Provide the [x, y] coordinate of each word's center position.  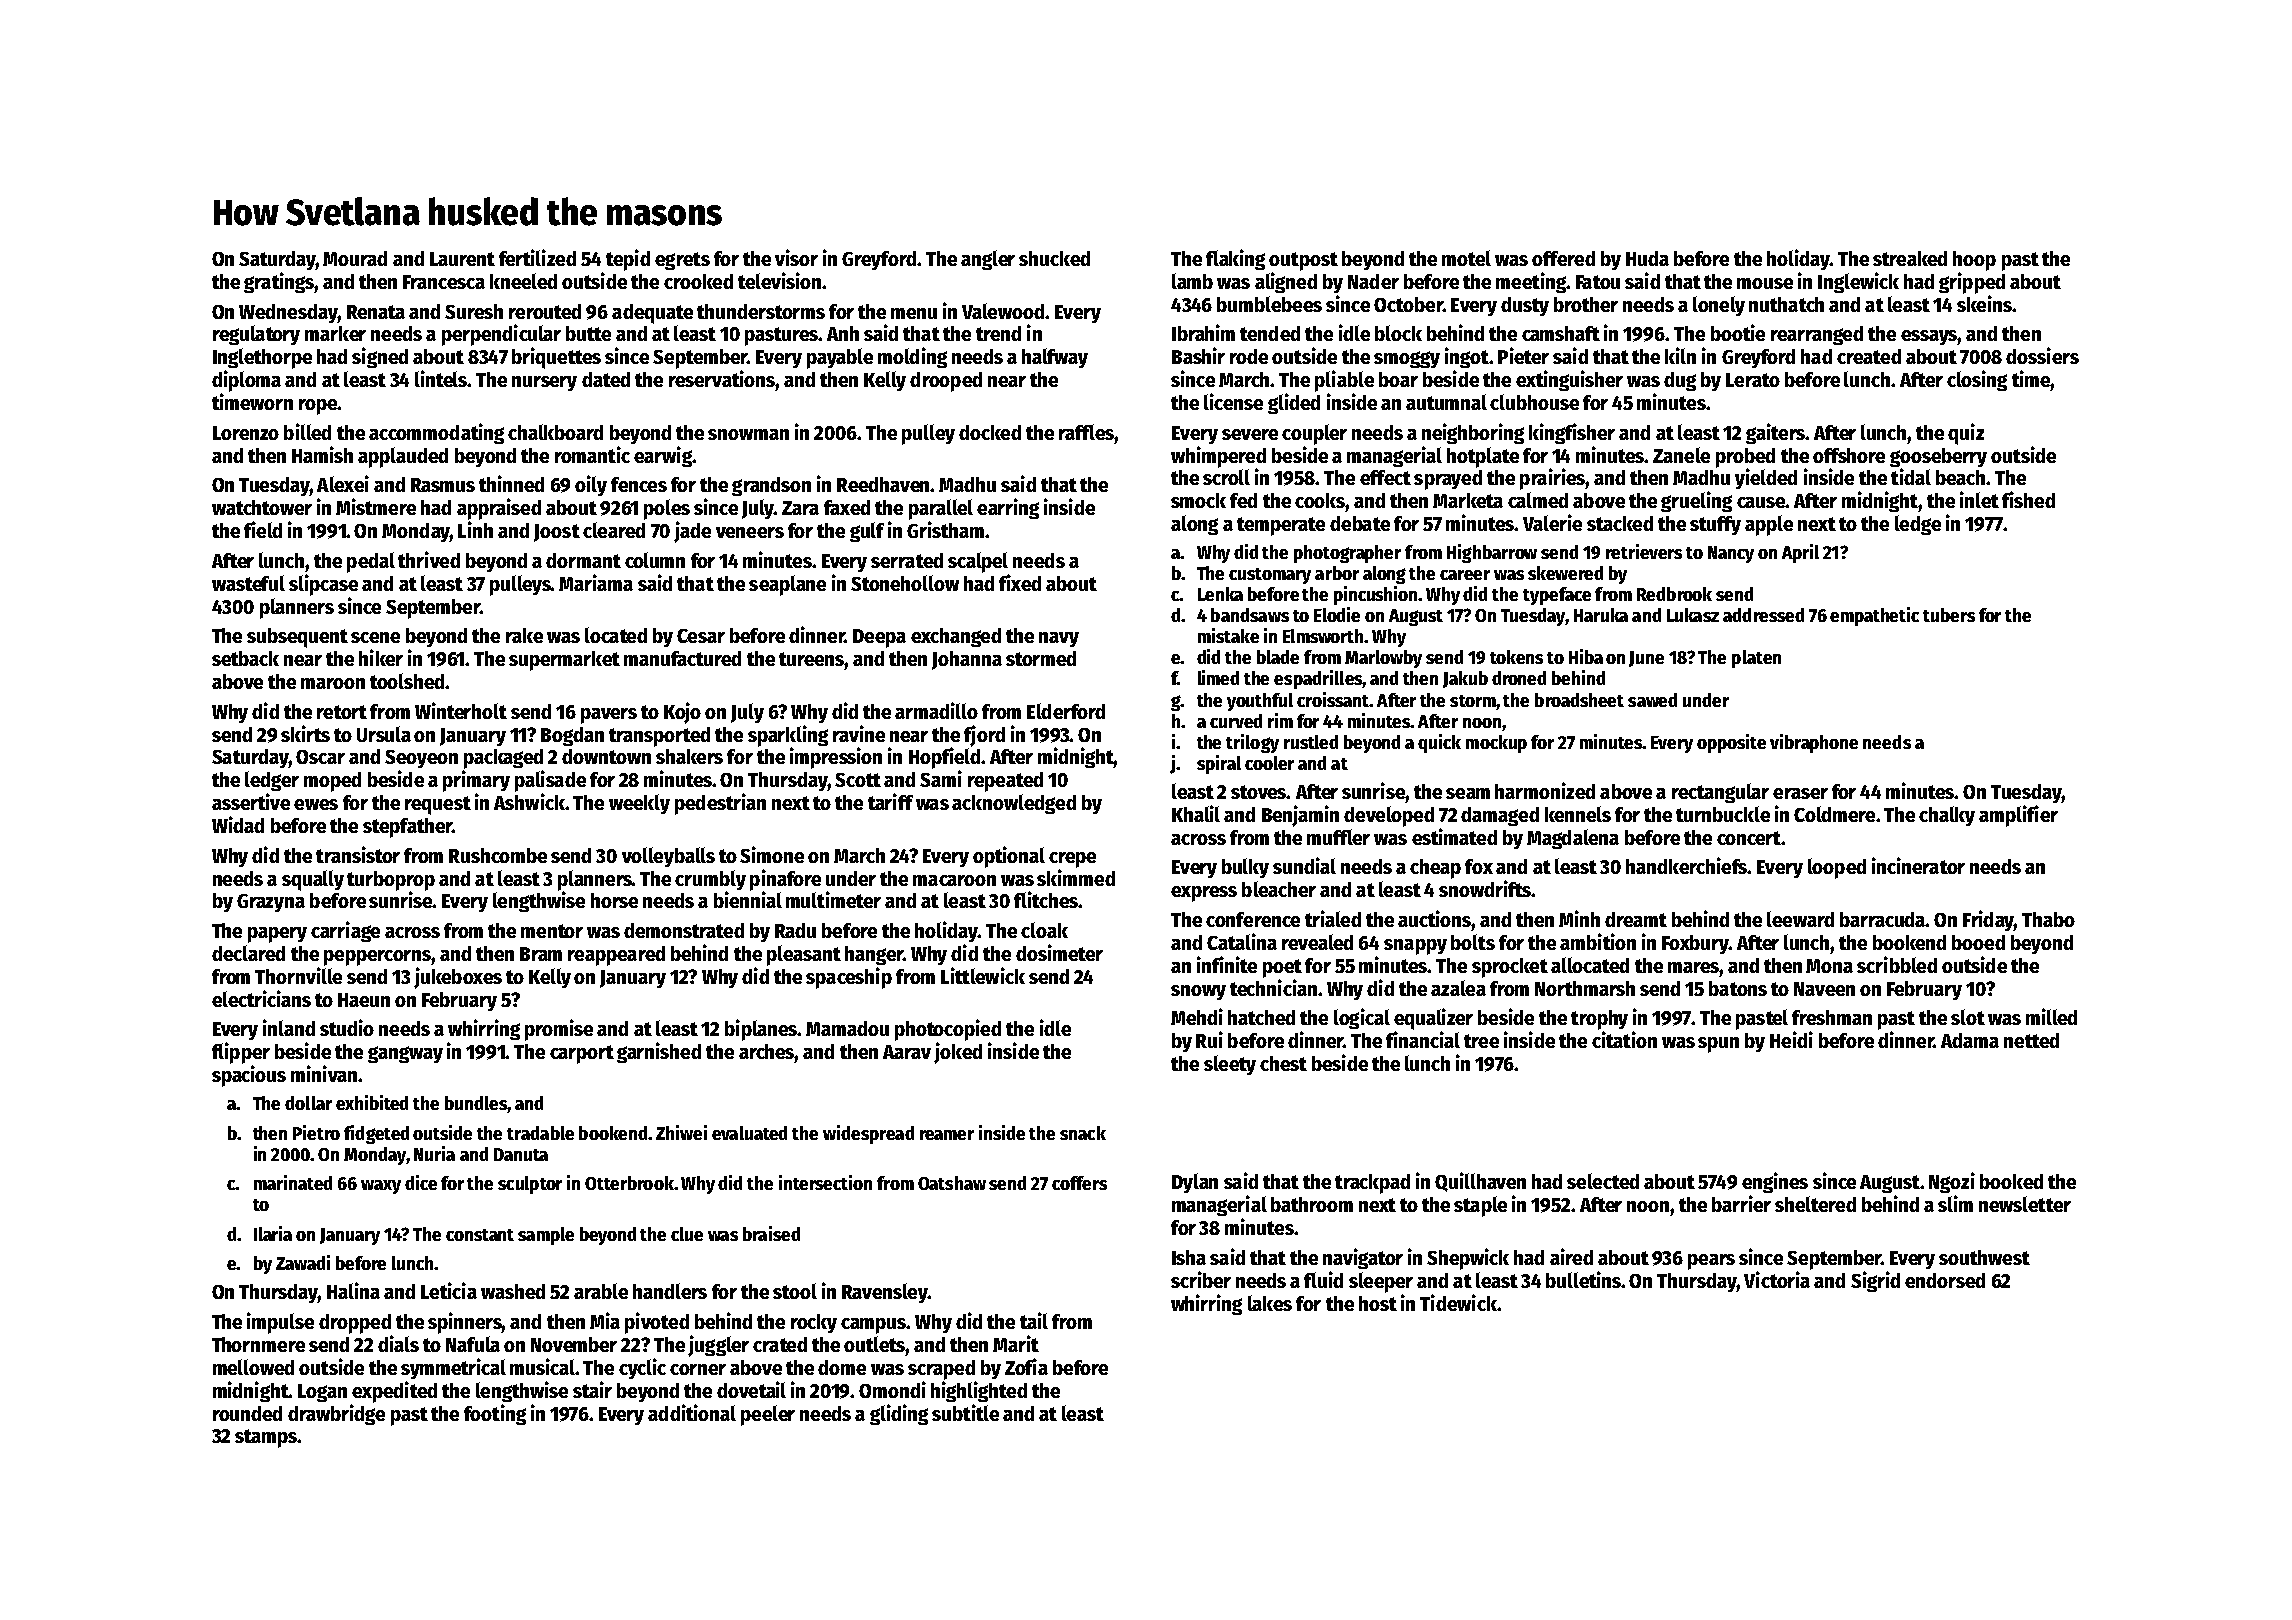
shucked [1054, 258]
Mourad [355, 258]
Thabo [2048, 919]
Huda [1647, 258]
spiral [1219, 764]
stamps [266, 1438]
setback [245, 658]
